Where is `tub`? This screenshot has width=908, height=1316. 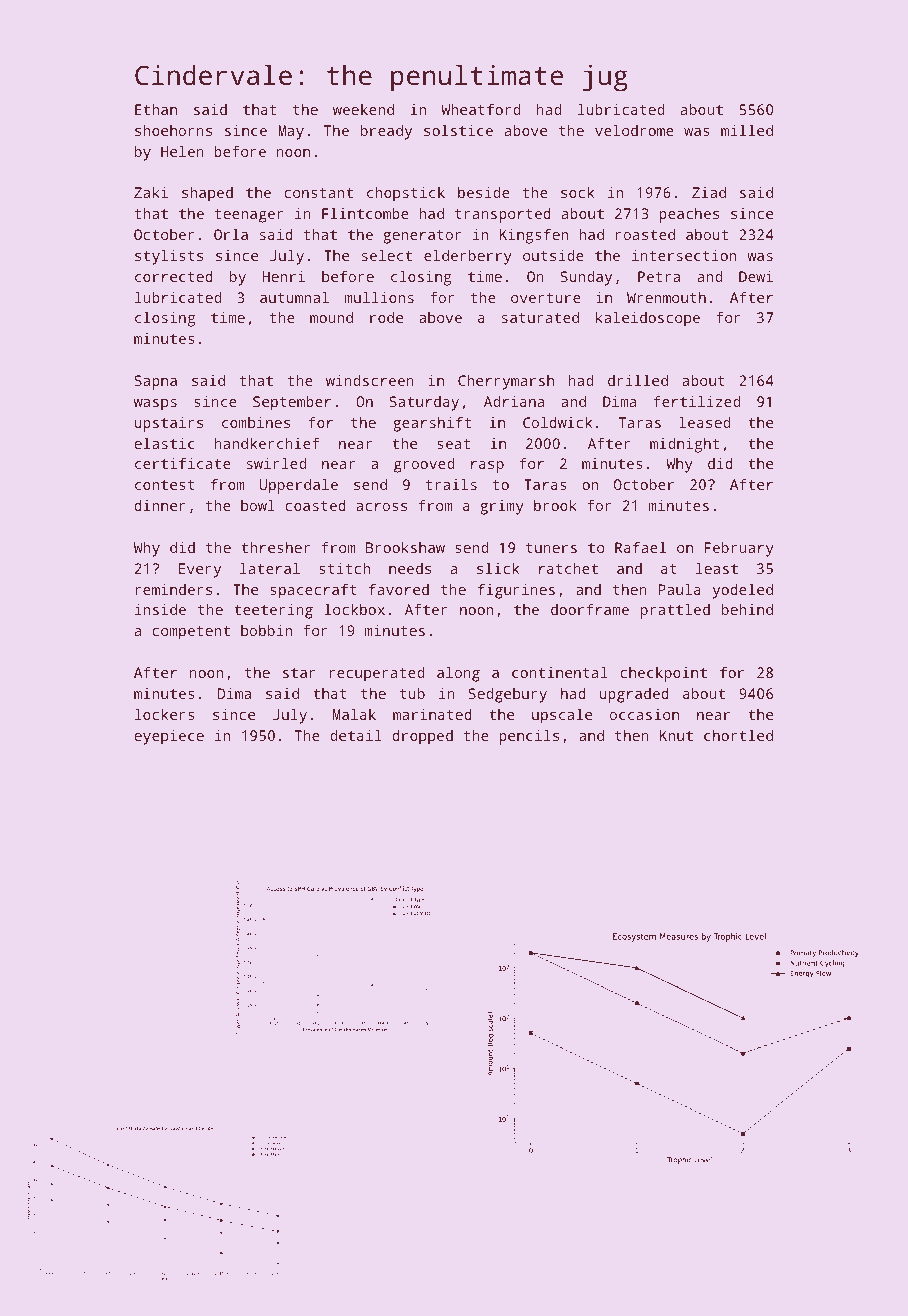 tub is located at coordinates (412, 693).
